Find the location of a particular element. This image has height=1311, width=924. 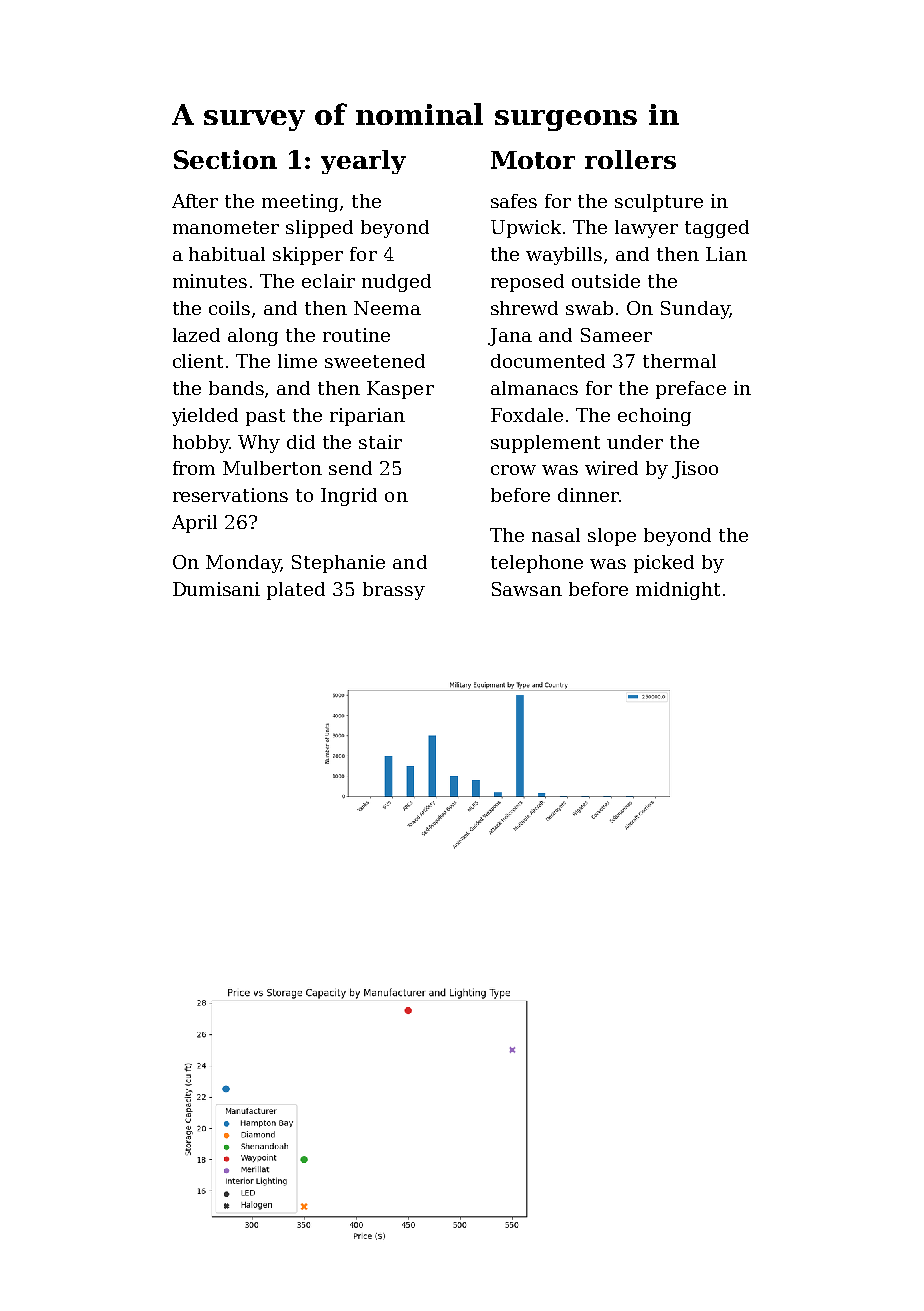

Section is located at coordinates (225, 159).
